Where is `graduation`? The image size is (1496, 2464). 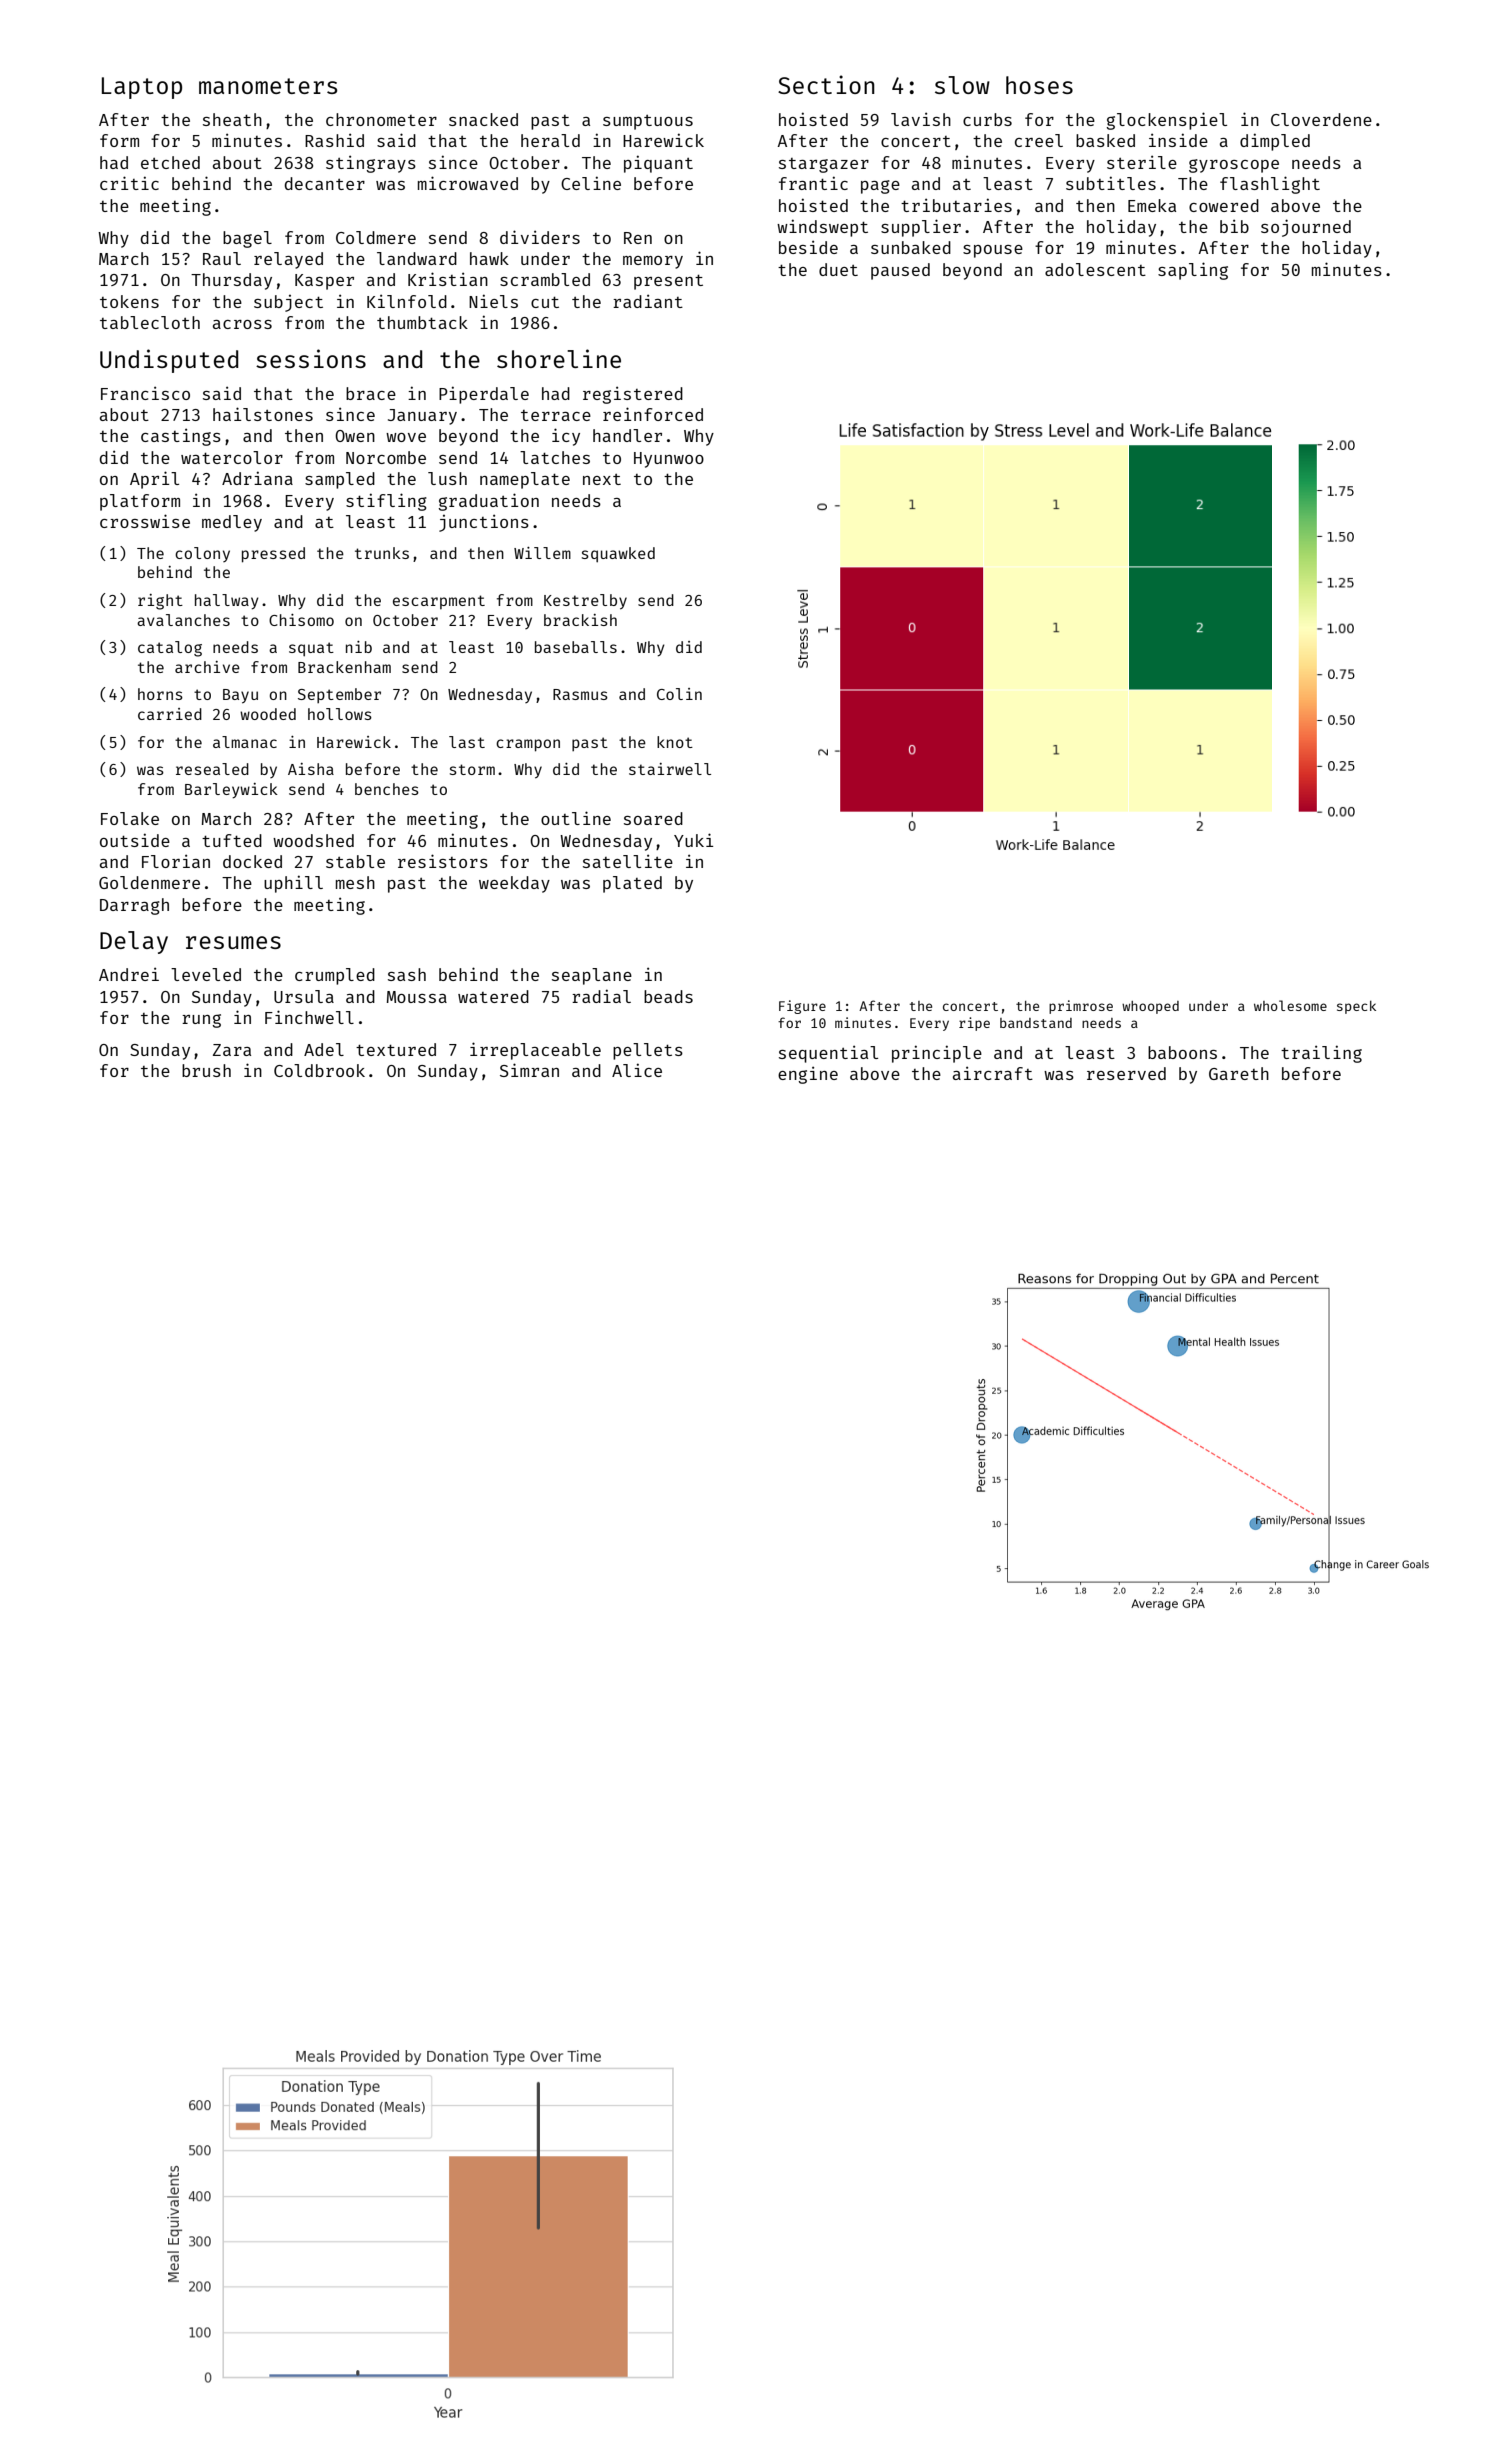
graduation is located at coordinates (488, 502).
